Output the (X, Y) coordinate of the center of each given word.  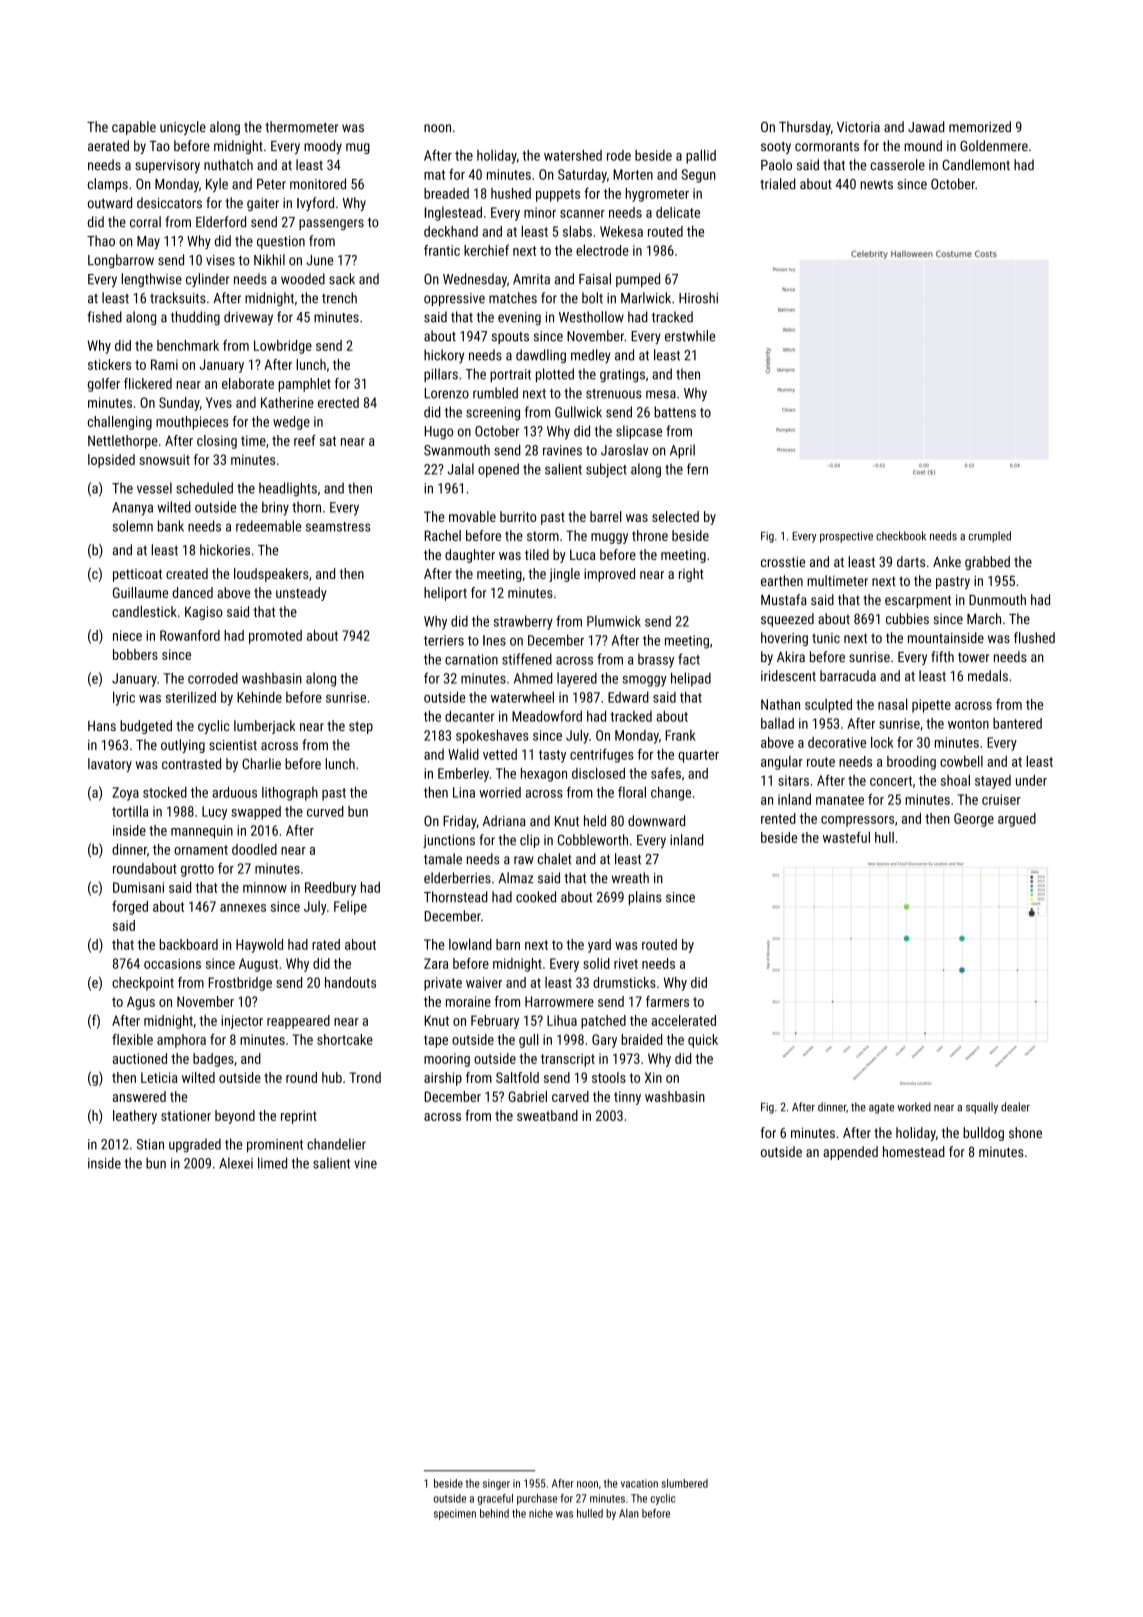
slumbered (685, 1483)
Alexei (236, 1163)
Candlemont (976, 165)
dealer (1015, 1107)
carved (570, 1096)
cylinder (208, 280)
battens (675, 412)
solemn (133, 526)
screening (493, 414)
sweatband (547, 1115)
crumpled (990, 537)
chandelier (336, 1144)
